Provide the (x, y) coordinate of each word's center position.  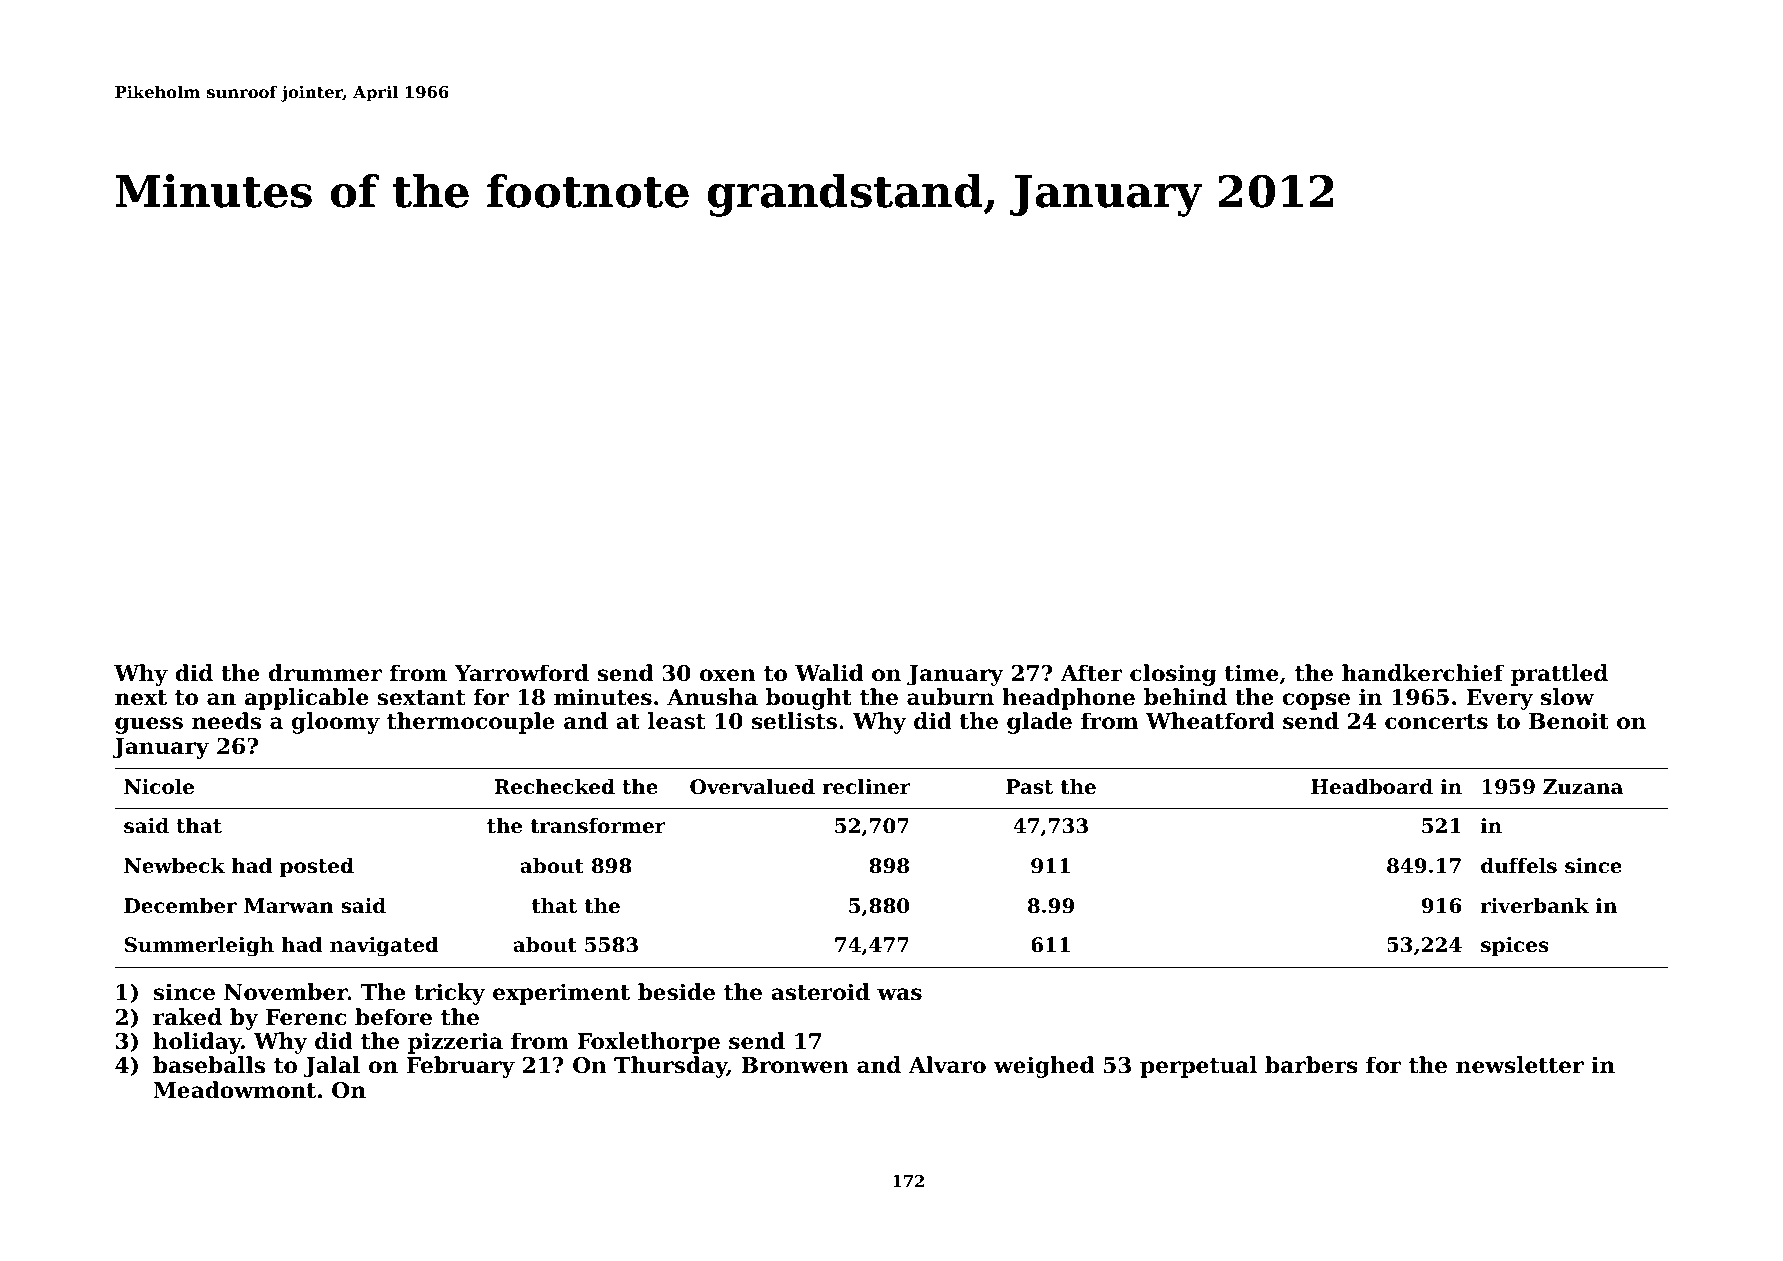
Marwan (289, 906)
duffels (1519, 866)
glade (1039, 723)
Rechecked (554, 787)
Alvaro (947, 1065)
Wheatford (1210, 721)
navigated (384, 947)
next (141, 698)
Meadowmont (234, 1090)
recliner (866, 787)
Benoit (1569, 721)
